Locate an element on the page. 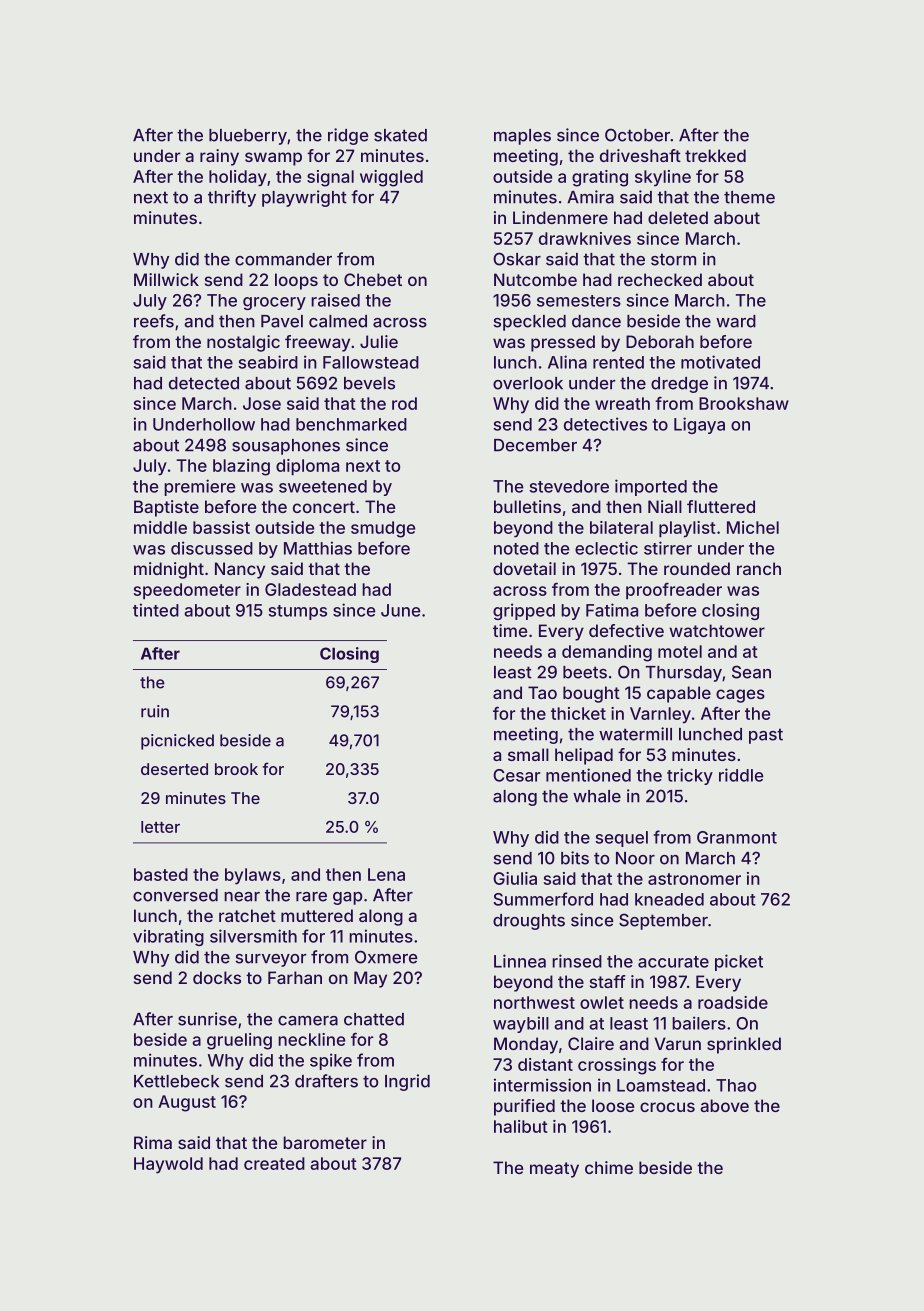  Sean is located at coordinates (751, 672).
